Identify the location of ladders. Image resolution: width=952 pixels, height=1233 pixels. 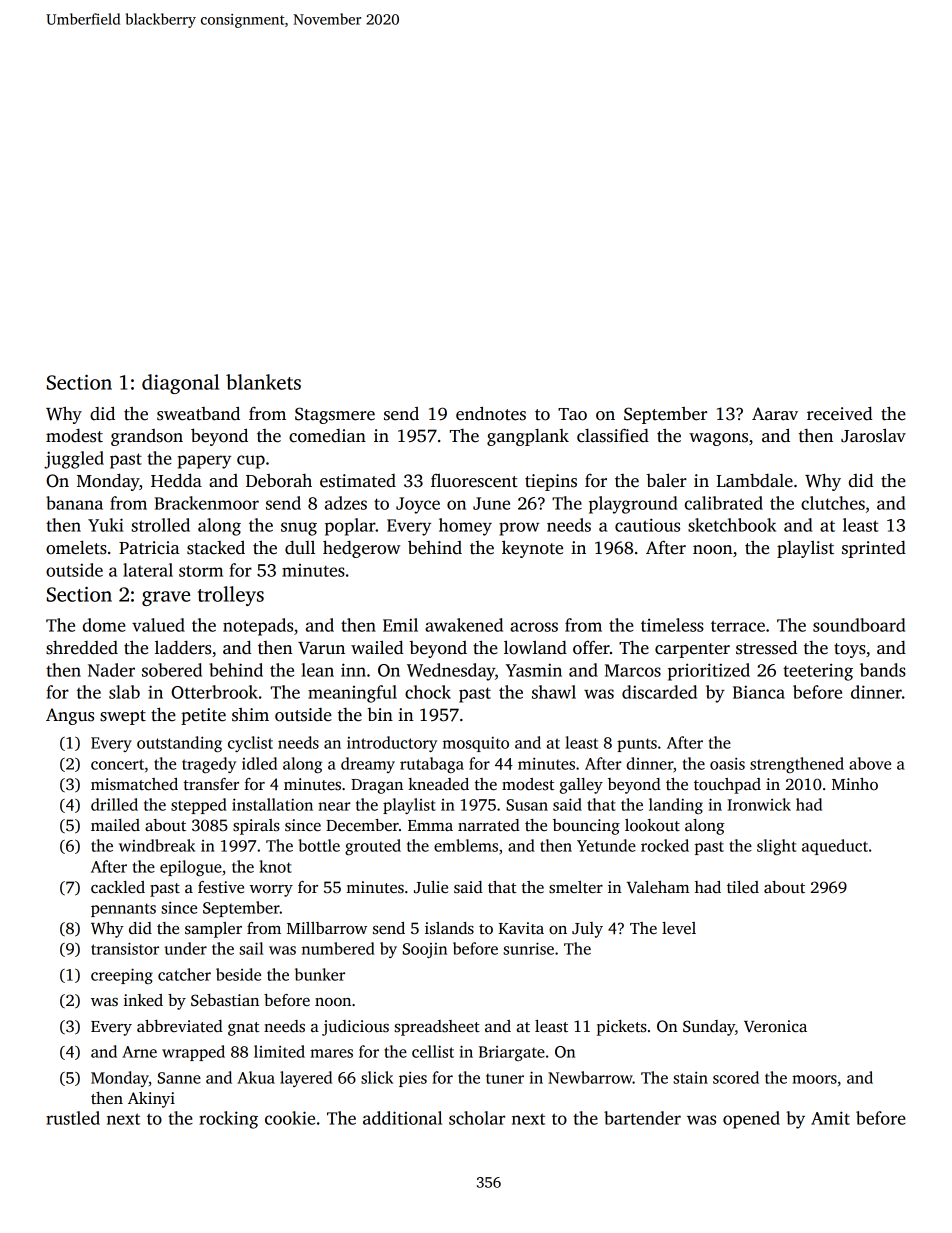
(183, 648).
